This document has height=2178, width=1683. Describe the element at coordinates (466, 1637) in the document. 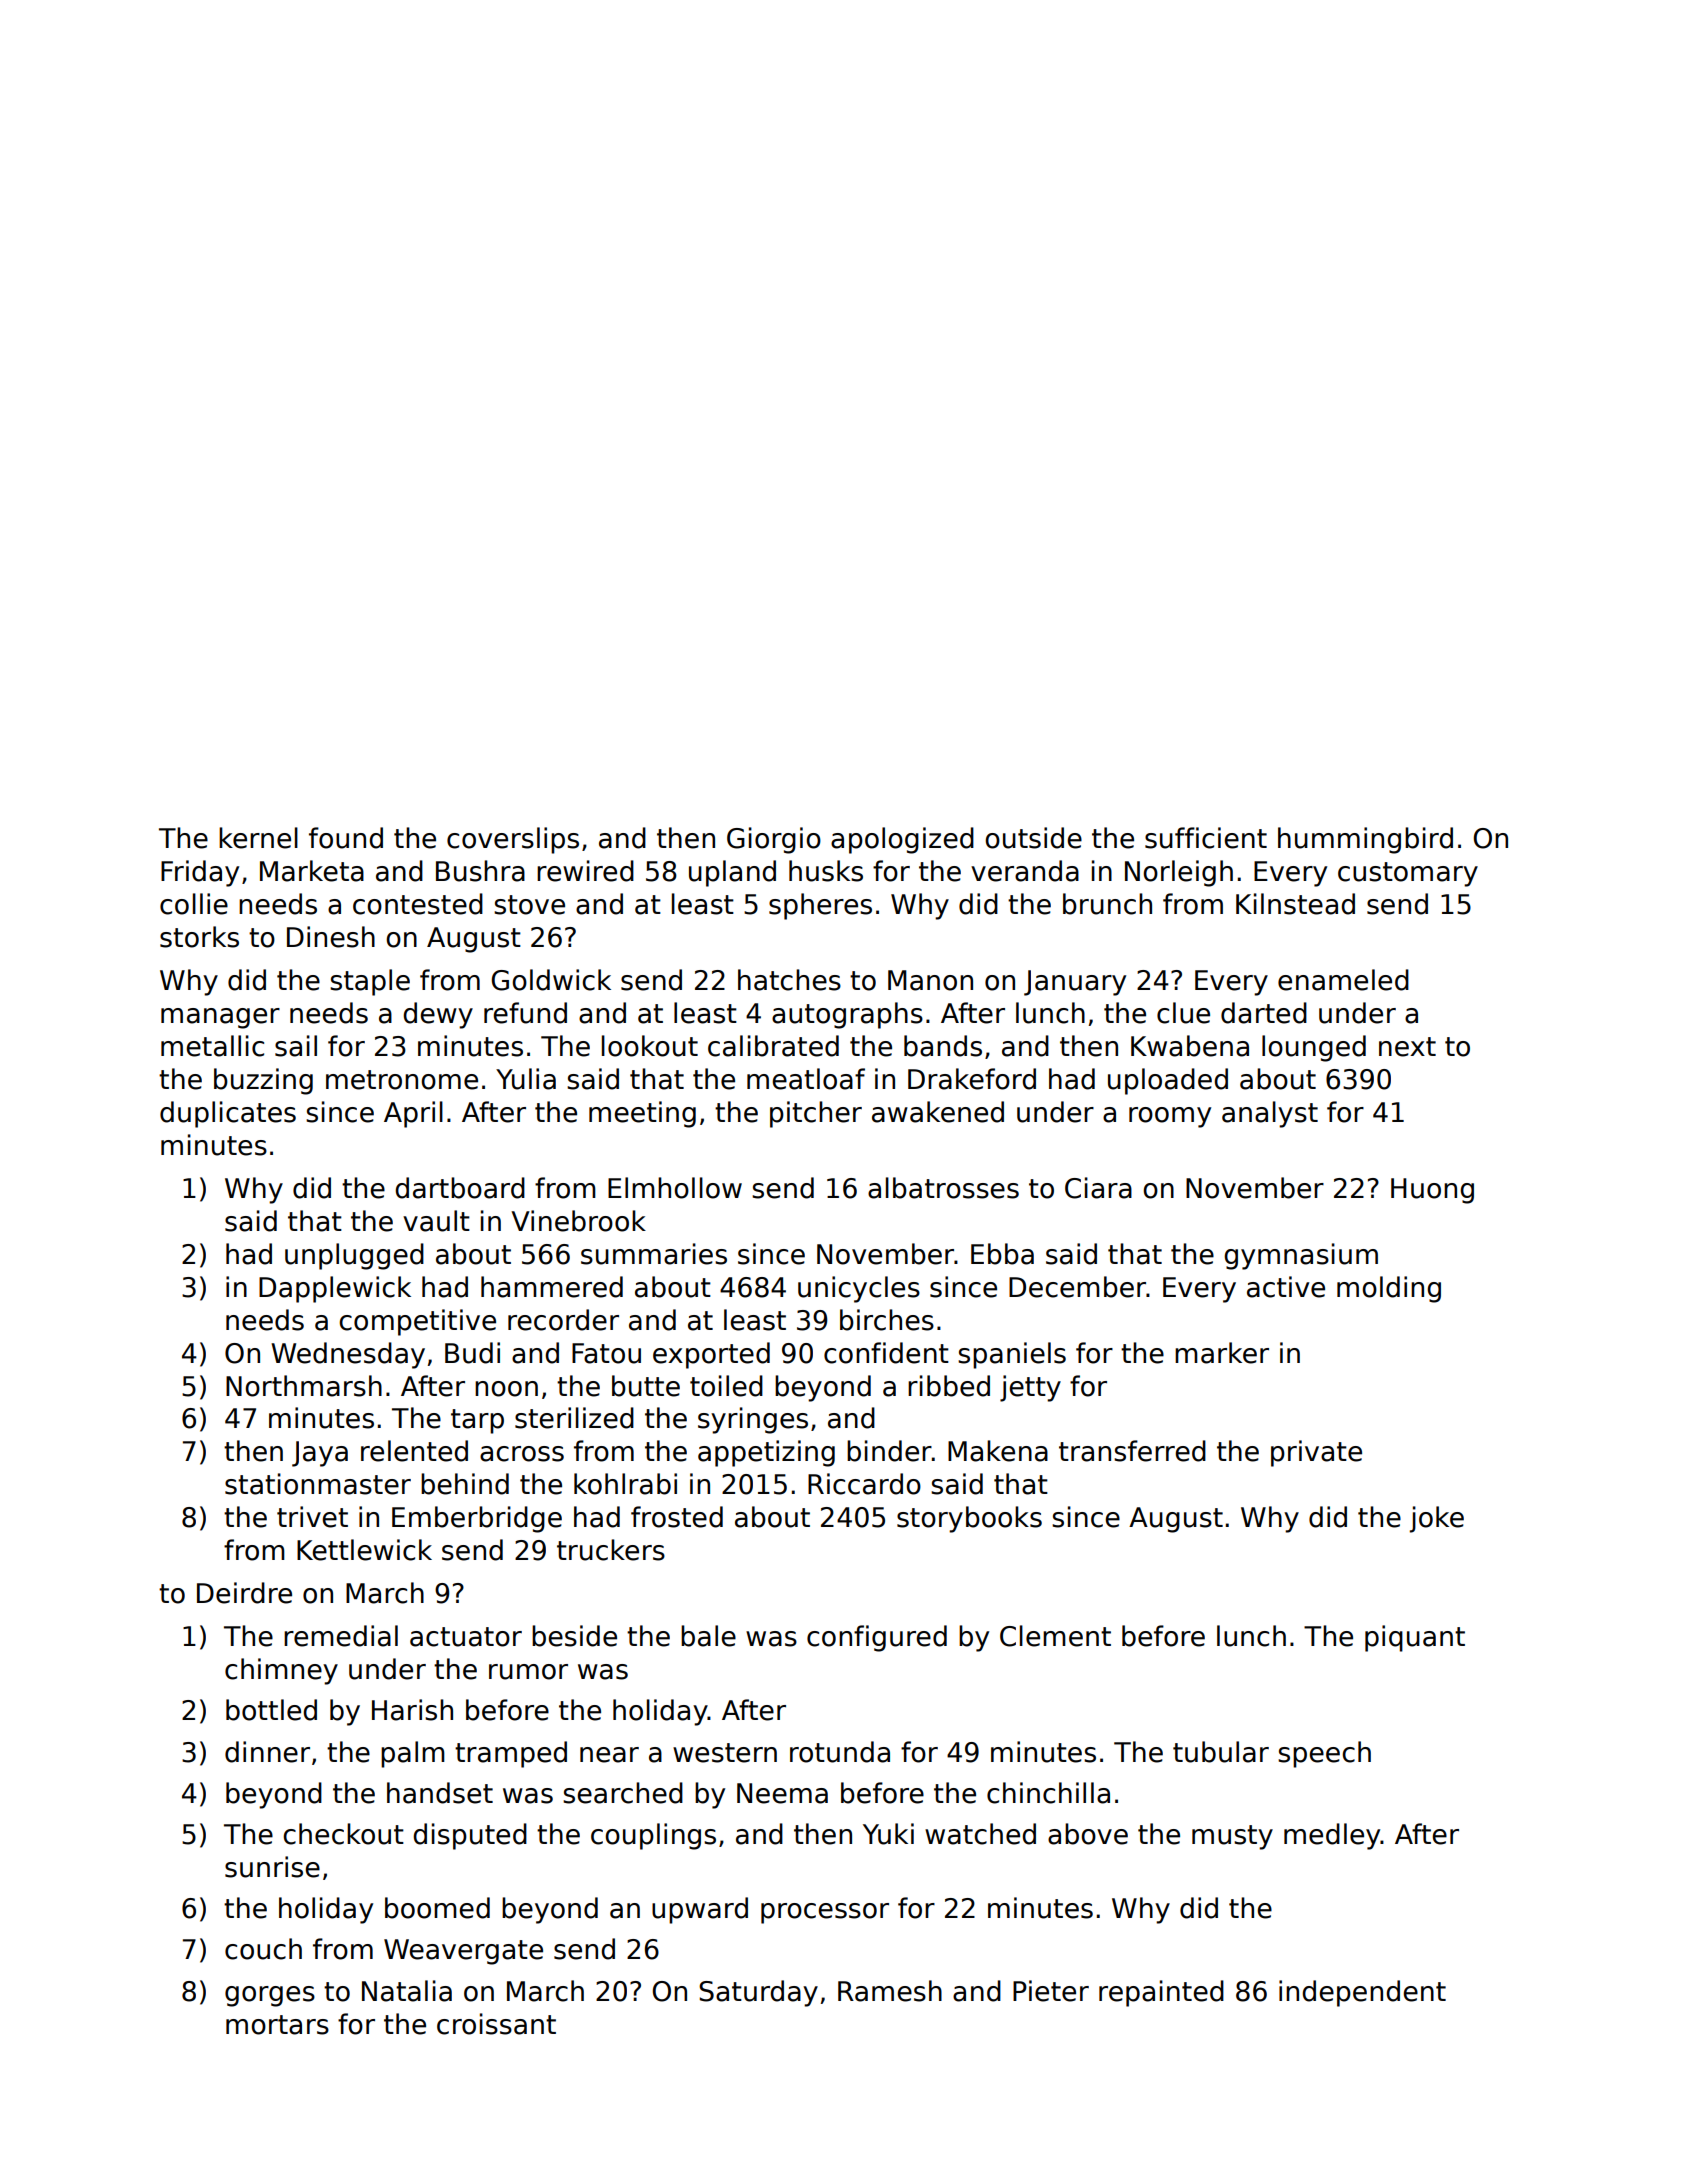

I see `actuator` at that location.
